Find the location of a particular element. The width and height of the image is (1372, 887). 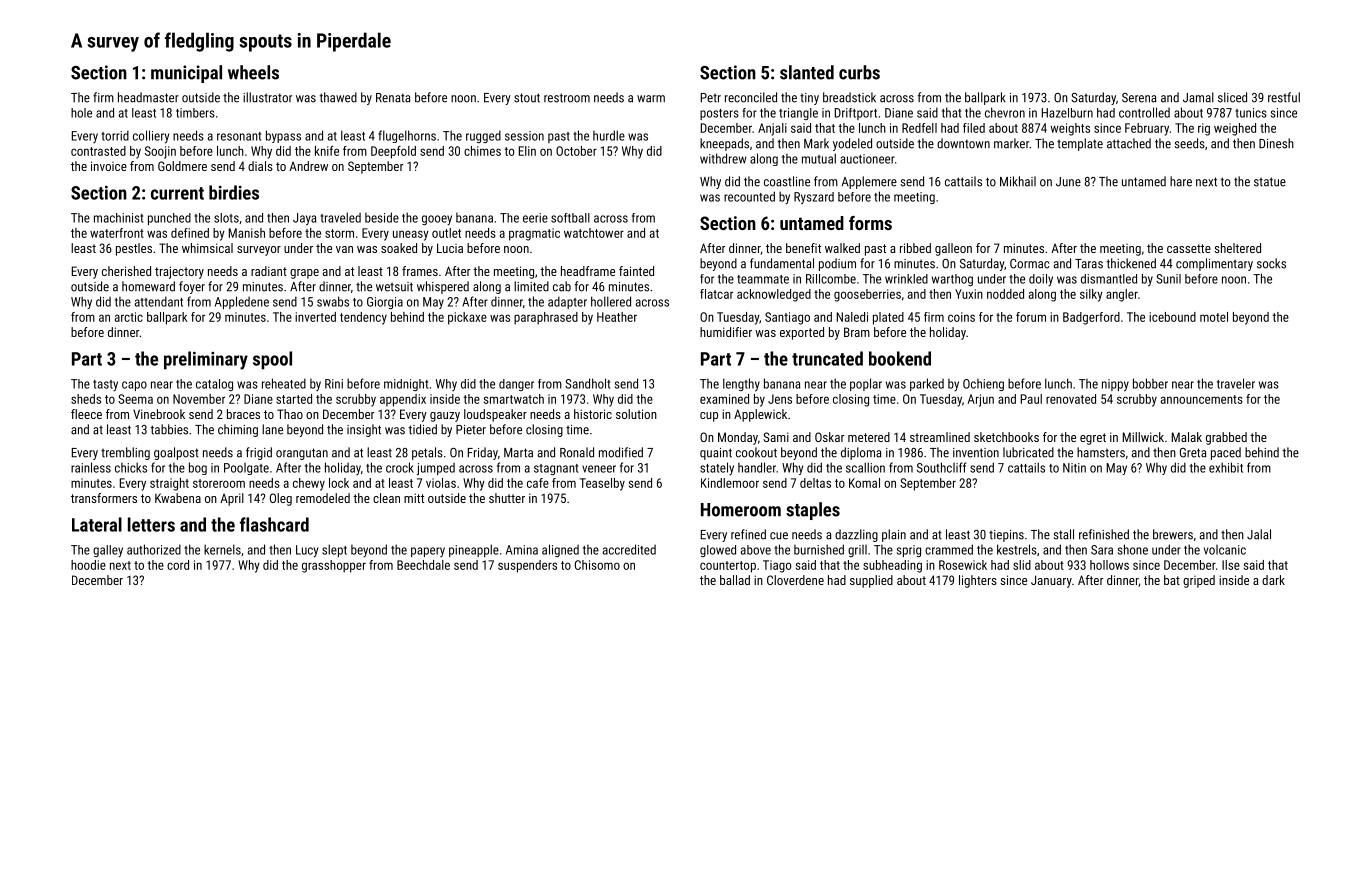

cord is located at coordinates (178, 565).
